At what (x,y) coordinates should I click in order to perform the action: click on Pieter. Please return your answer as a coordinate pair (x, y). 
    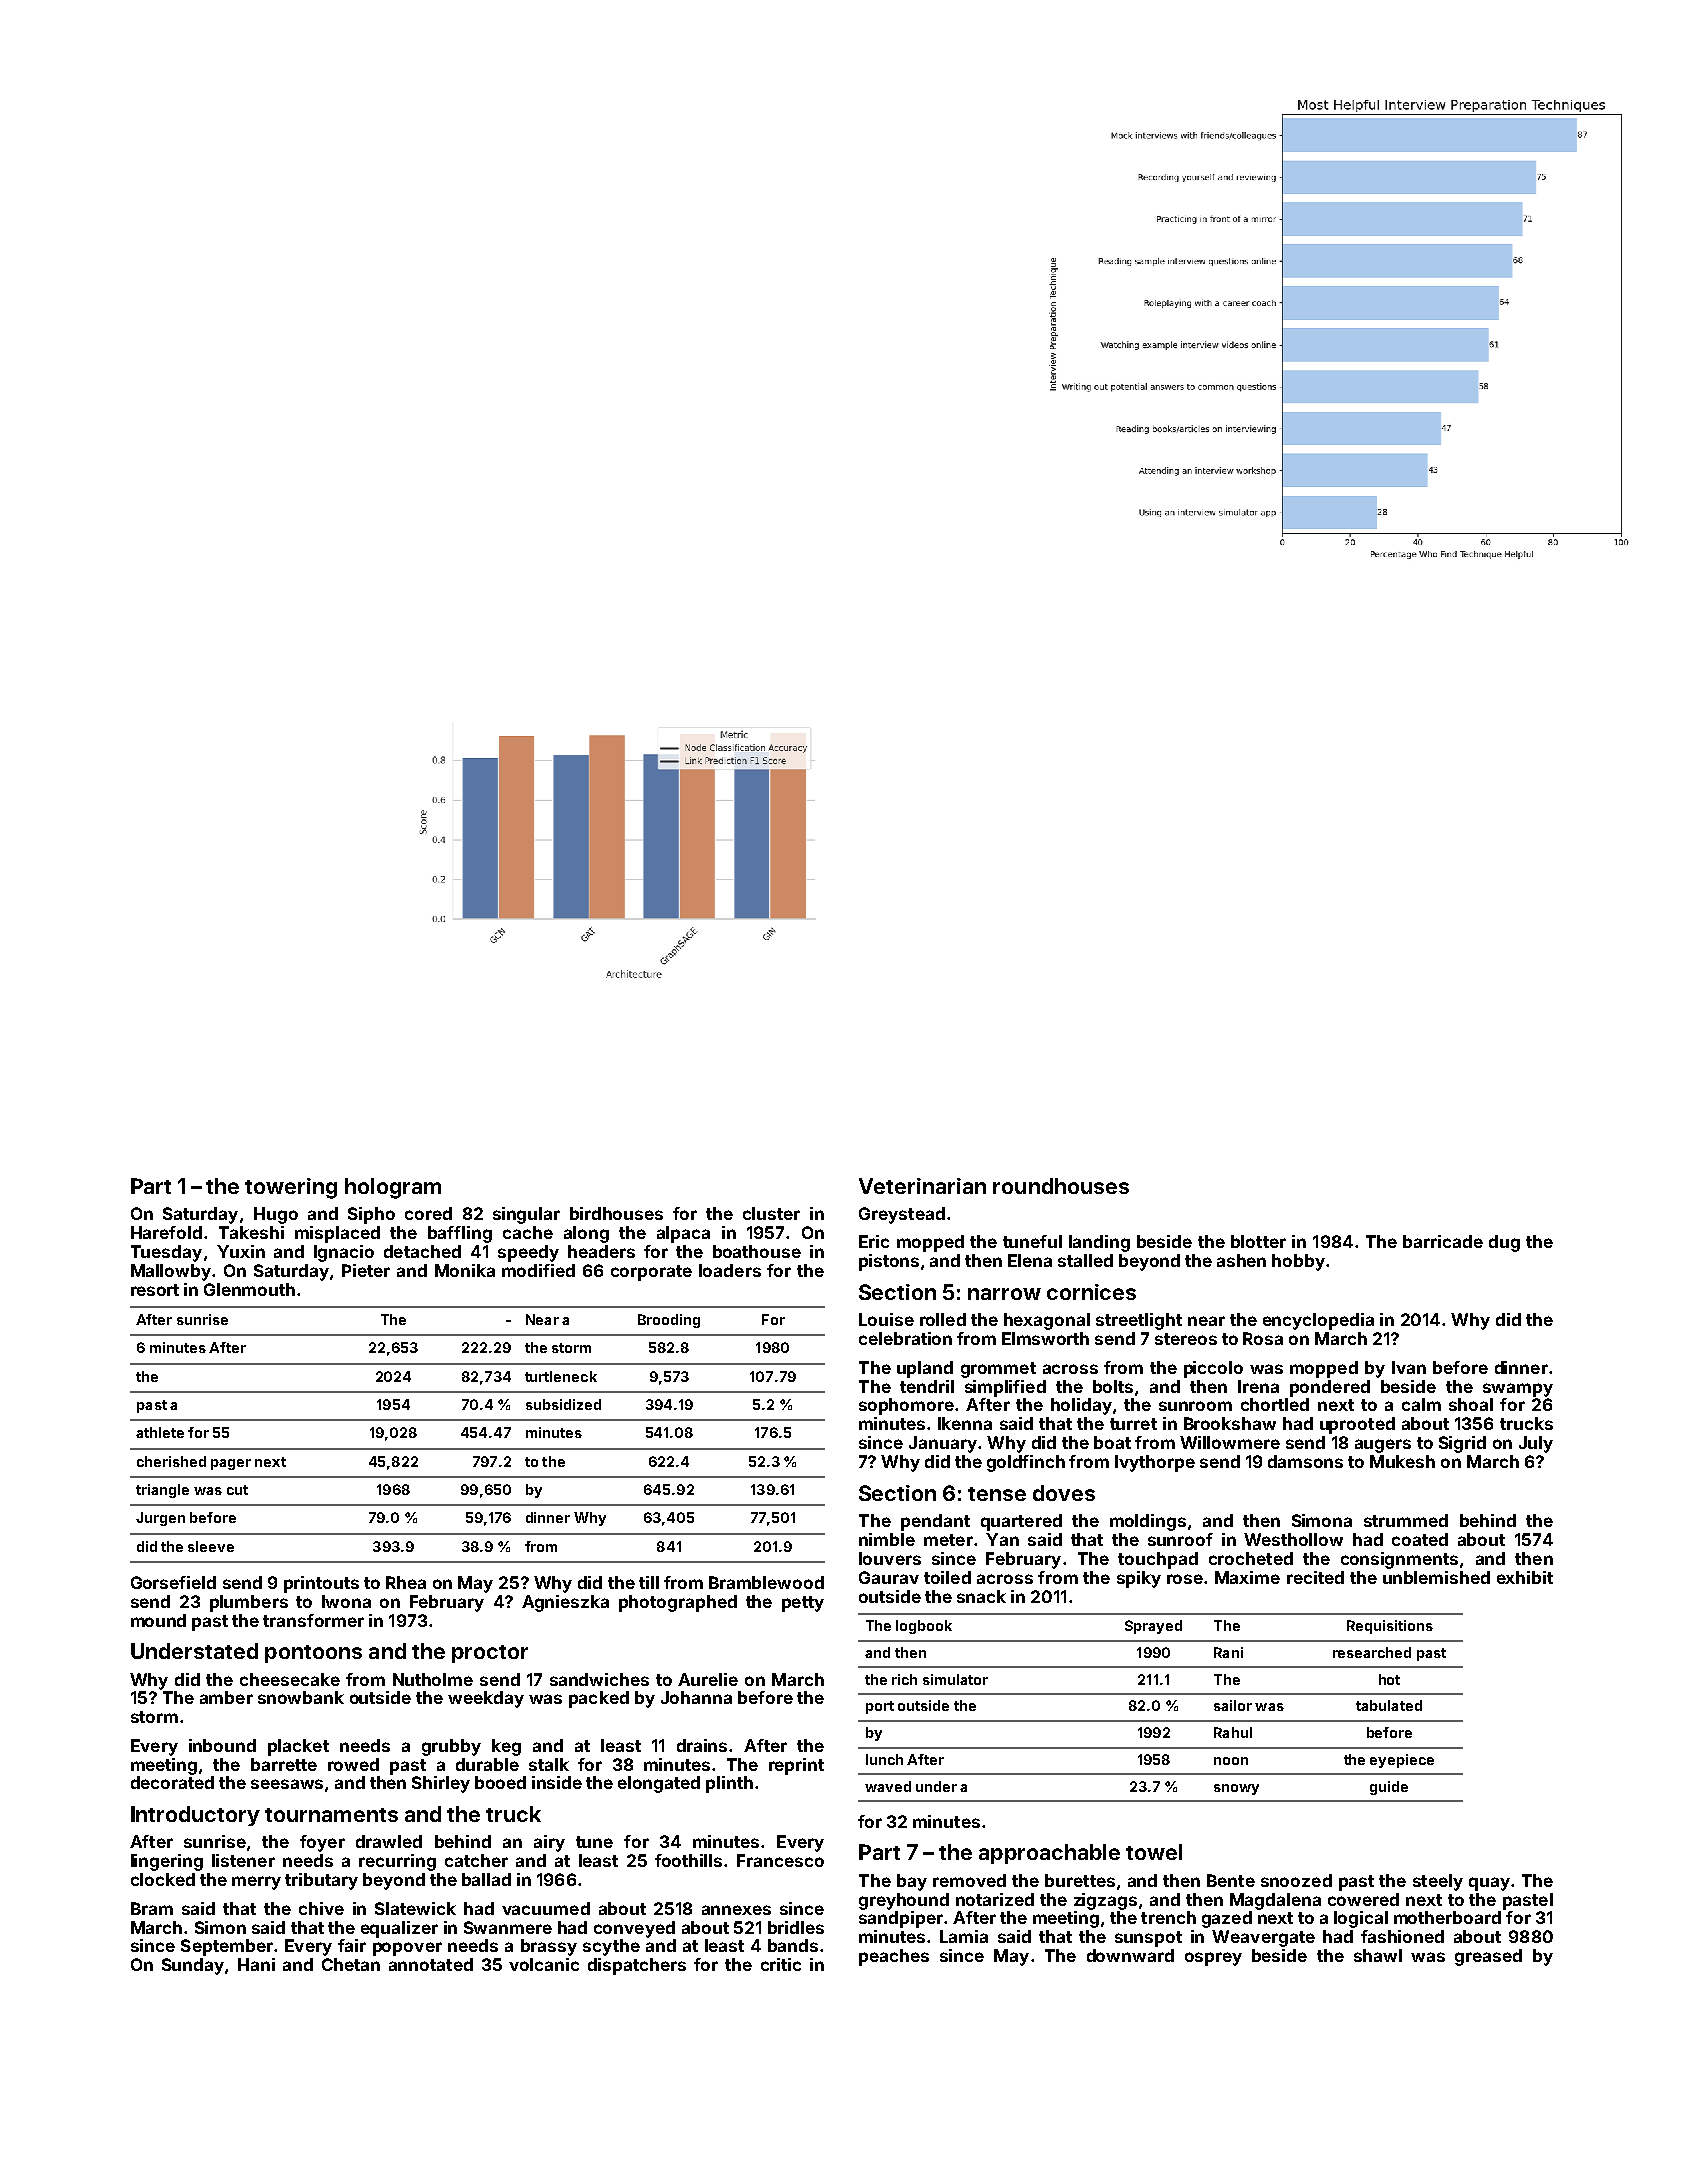
    Looking at the image, I should click on (366, 1270).
